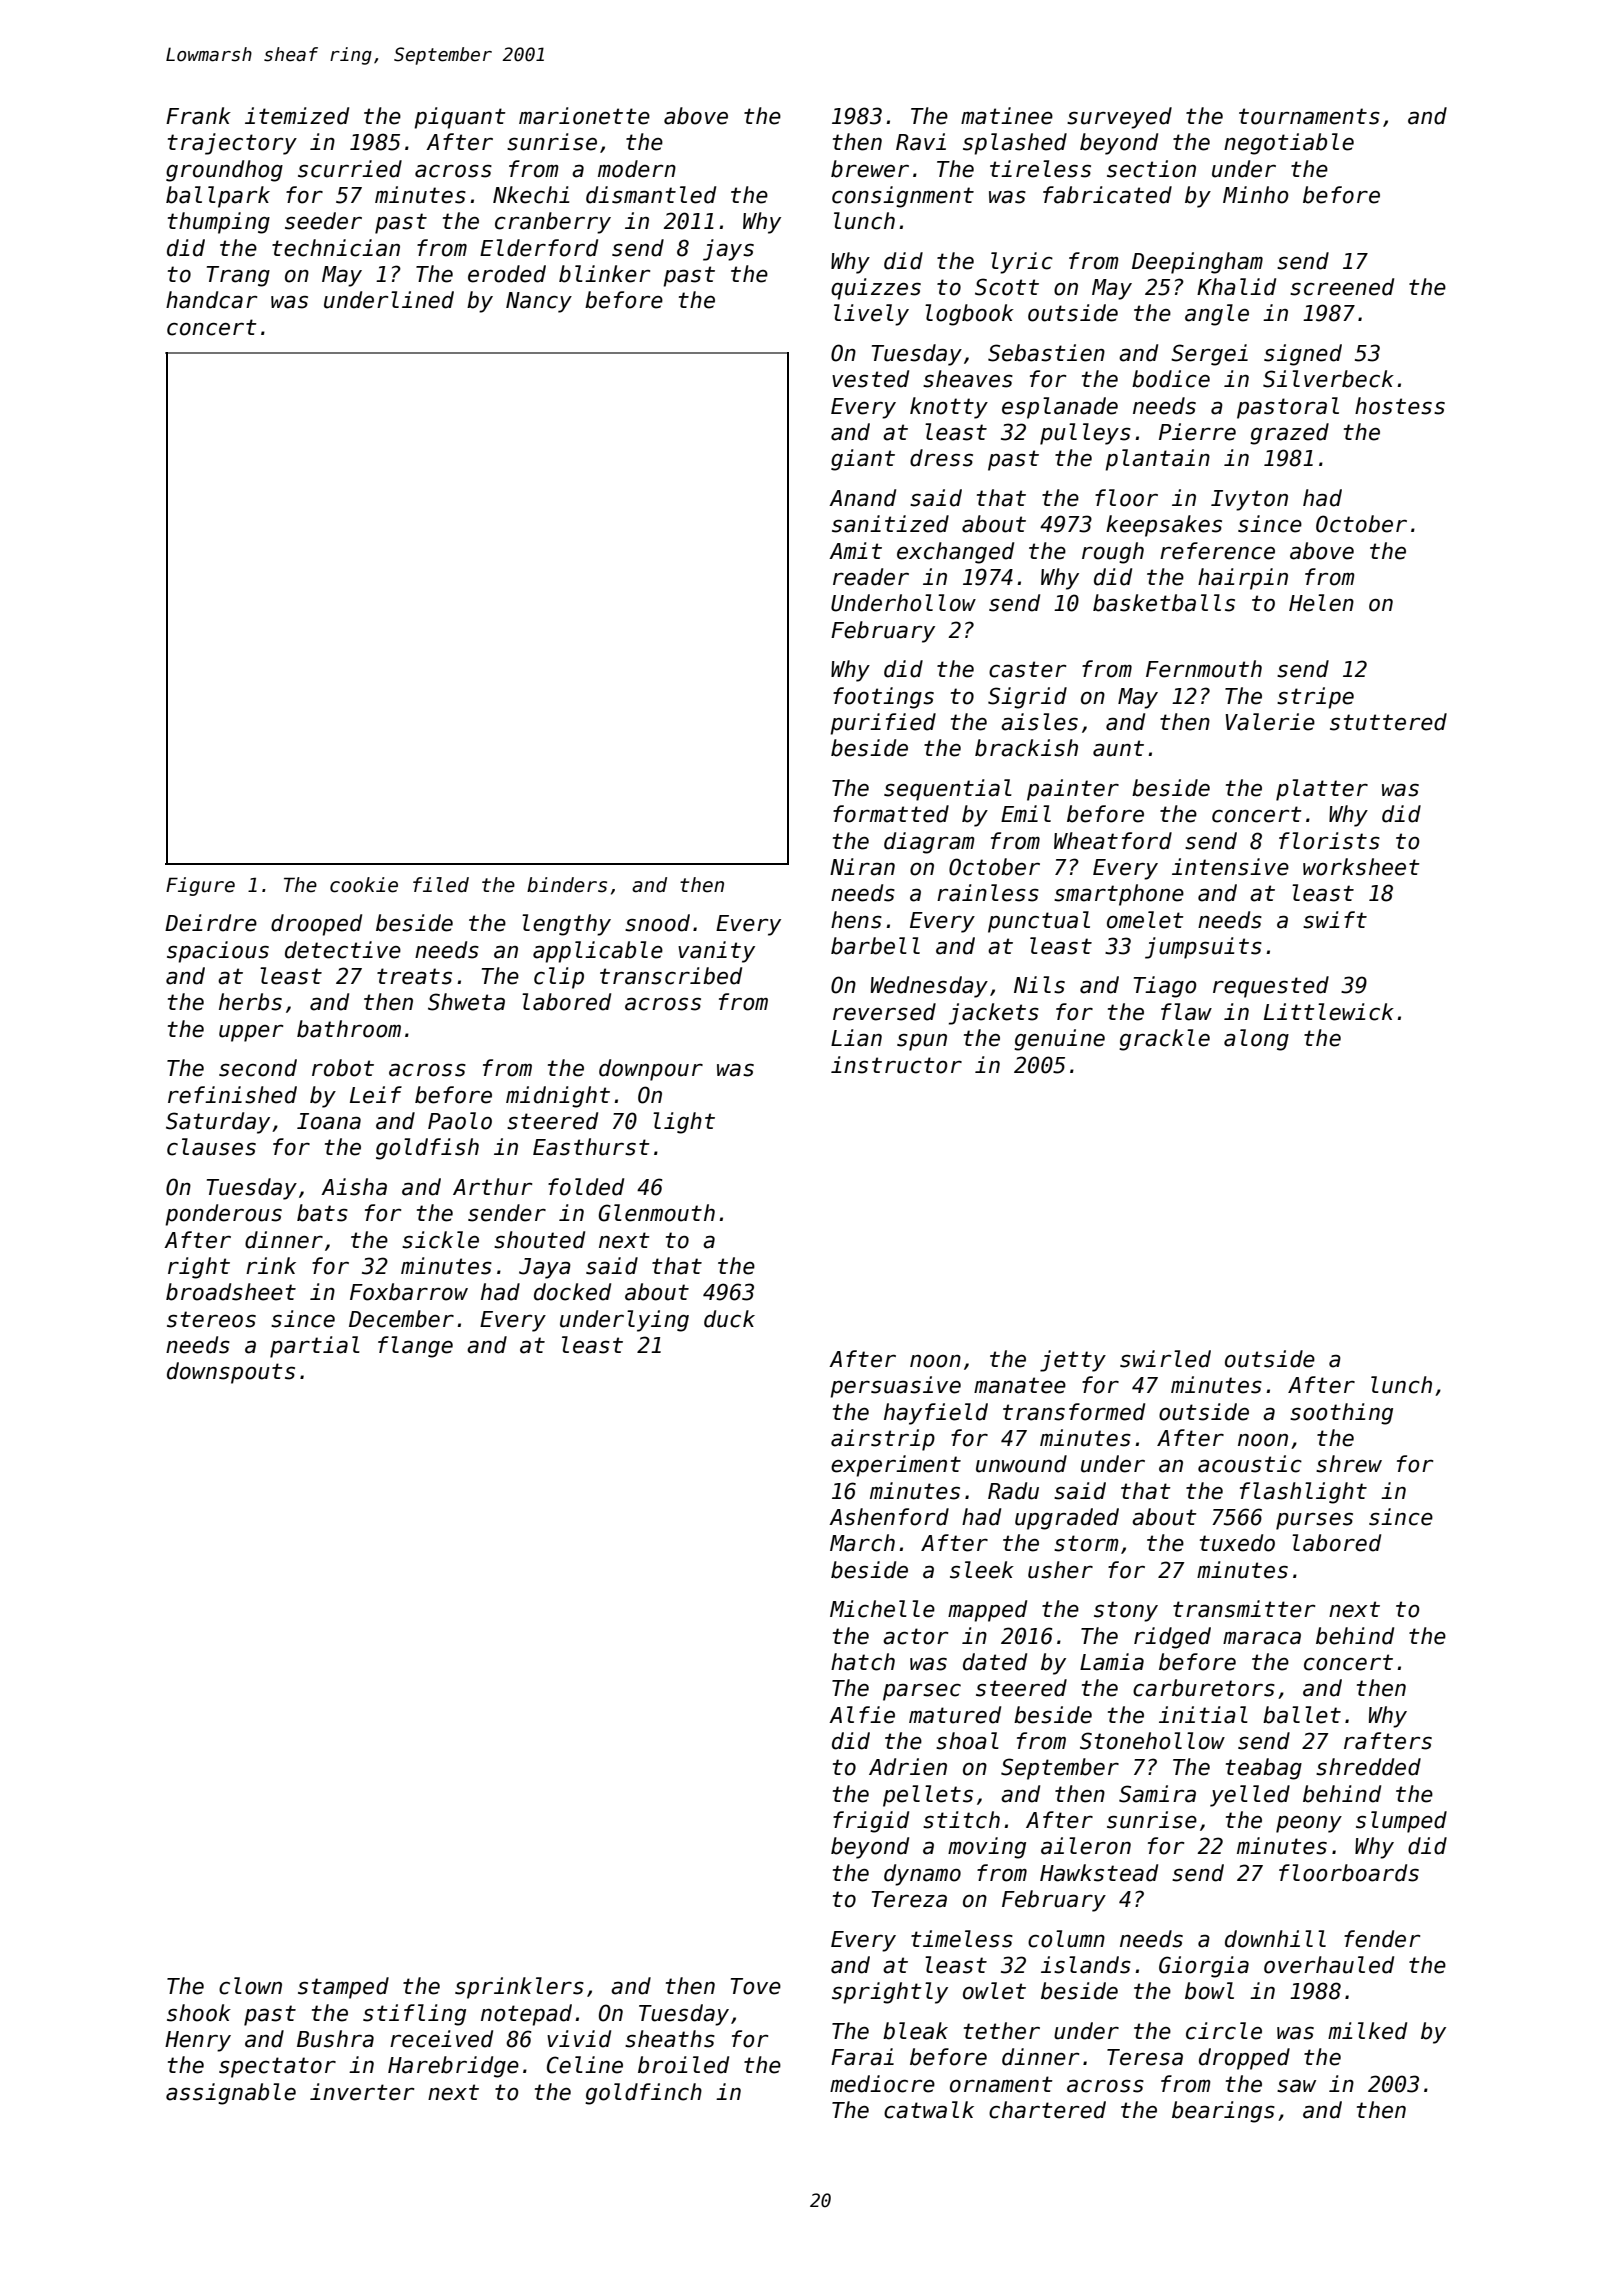 The image size is (1620, 2292). Describe the element at coordinates (231, 1373) in the screenshot. I see `downspouts` at that location.
